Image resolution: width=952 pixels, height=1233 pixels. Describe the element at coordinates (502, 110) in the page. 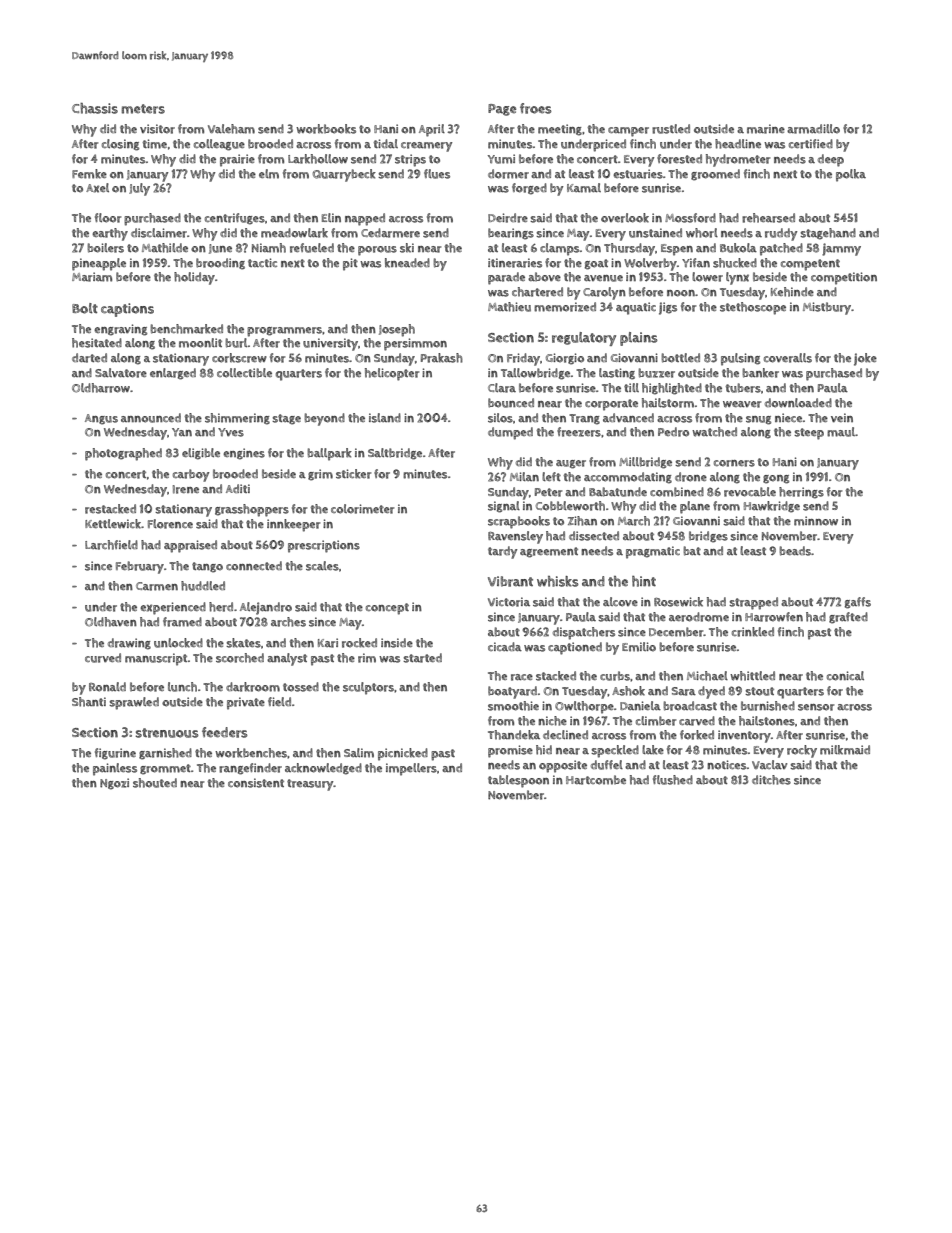

I see `Page` at that location.
